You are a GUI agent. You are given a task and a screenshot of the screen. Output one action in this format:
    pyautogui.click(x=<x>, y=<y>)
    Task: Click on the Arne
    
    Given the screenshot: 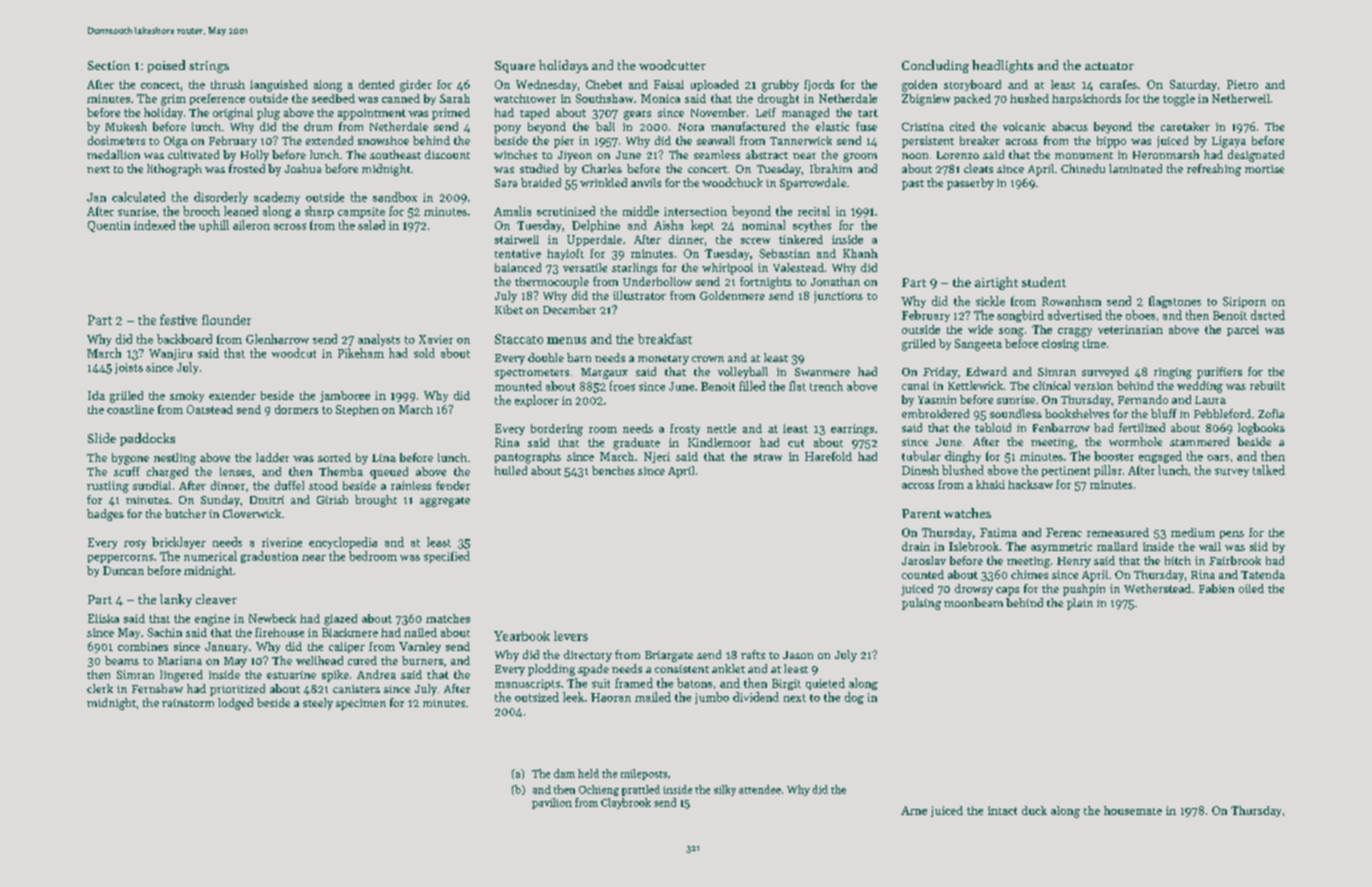 What is the action you would take?
    pyautogui.click(x=914, y=810)
